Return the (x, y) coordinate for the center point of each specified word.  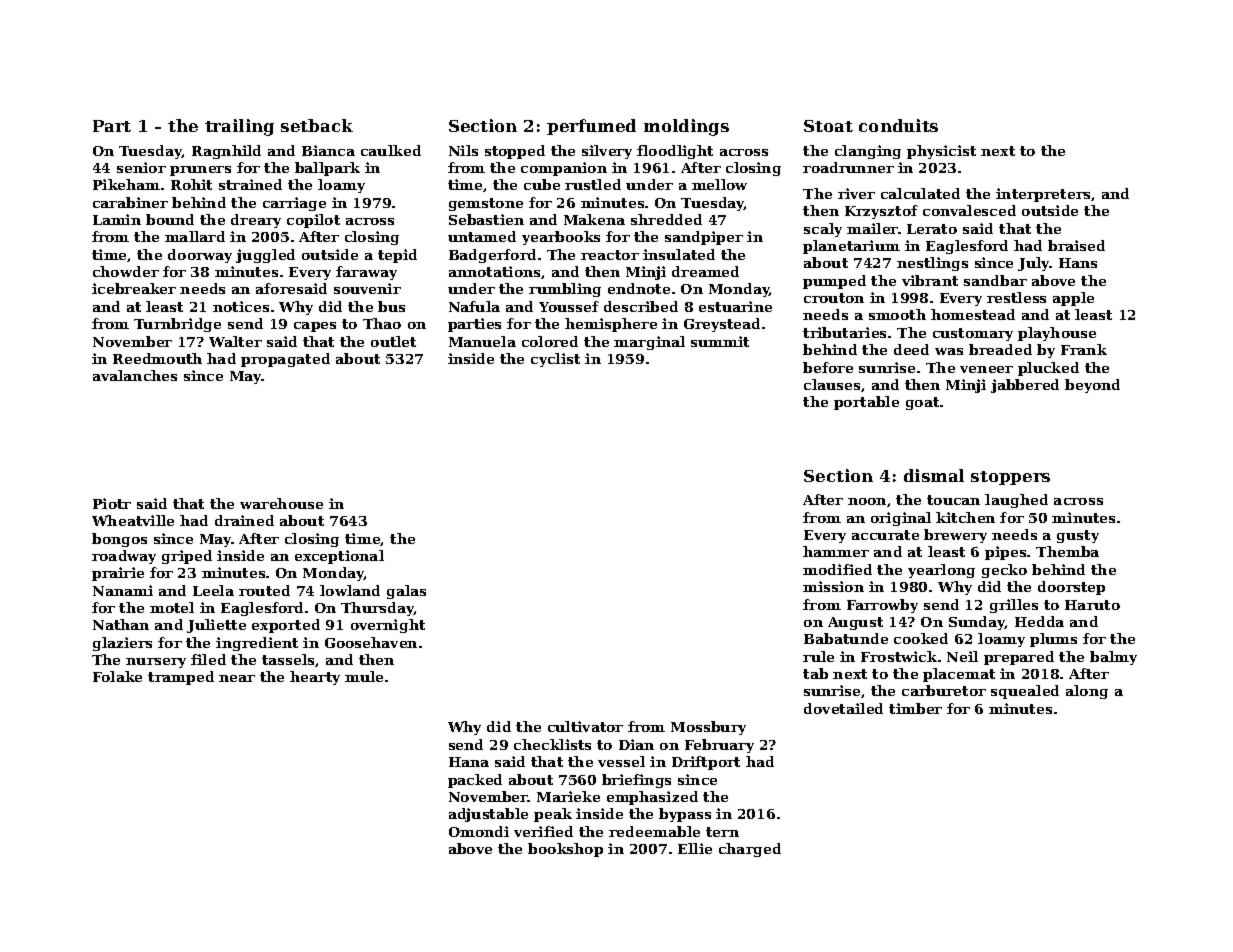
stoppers (1010, 478)
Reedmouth (157, 358)
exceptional (339, 557)
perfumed (591, 127)
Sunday (977, 623)
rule (818, 656)
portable (866, 403)
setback (317, 125)
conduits (898, 125)
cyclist (555, 360)
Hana (469, 762)
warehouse (281, 503)
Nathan (121, 624)
